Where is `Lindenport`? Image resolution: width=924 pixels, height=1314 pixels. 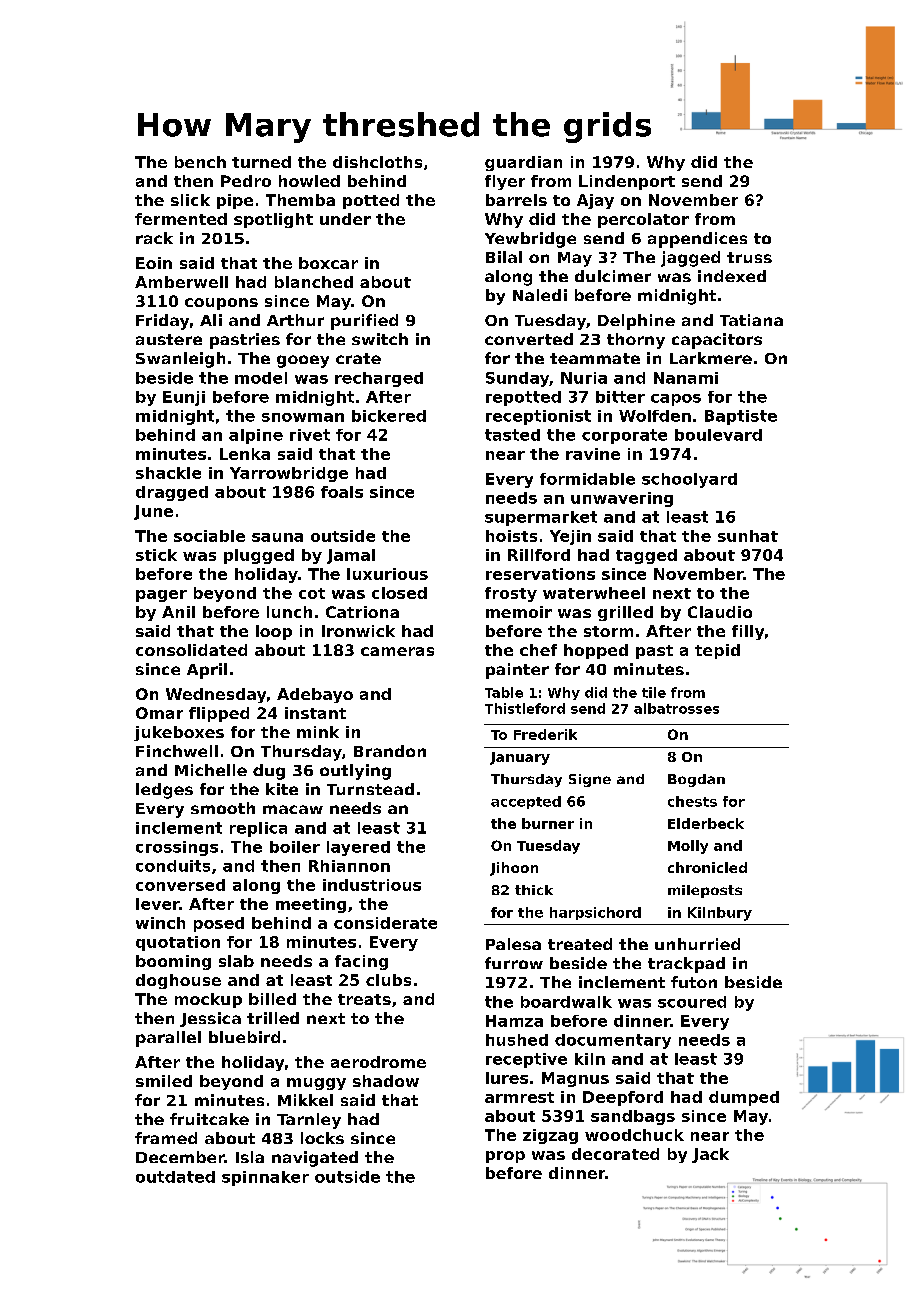 Lindenport is located at coordinates (627, 182).
